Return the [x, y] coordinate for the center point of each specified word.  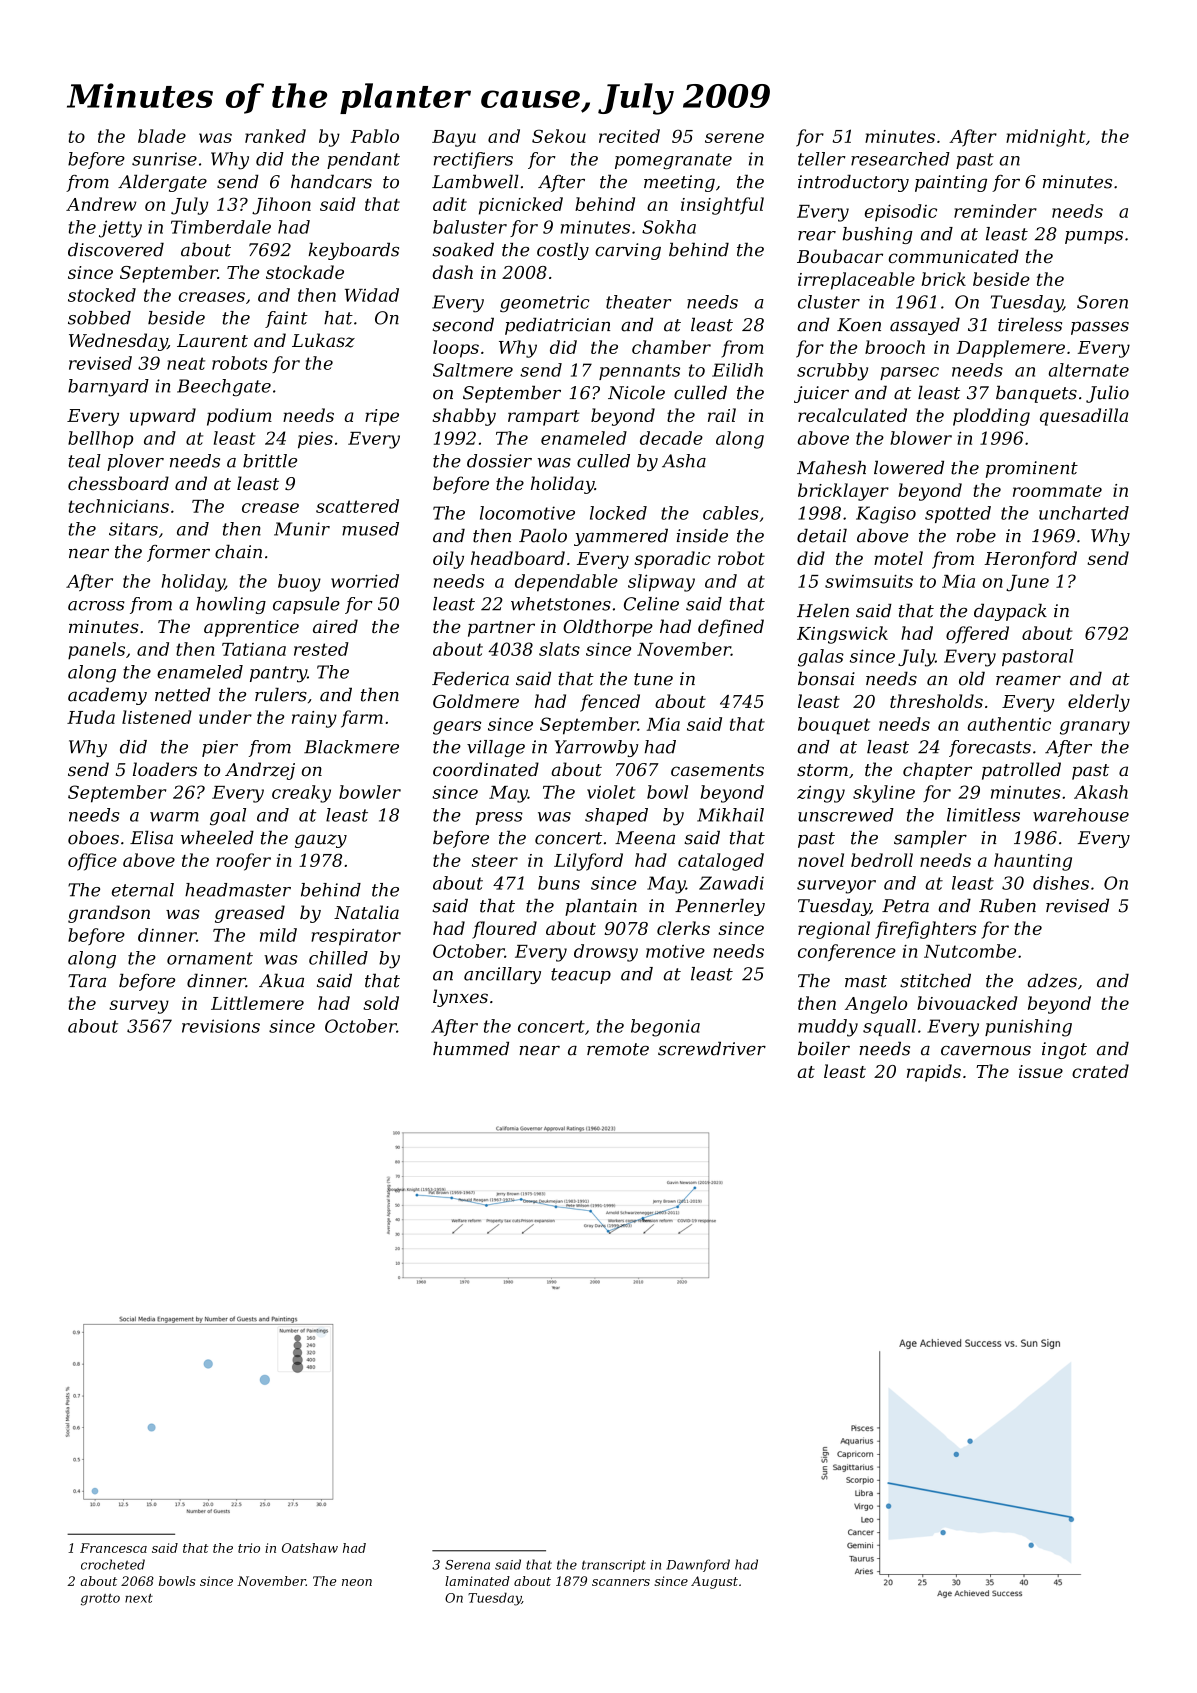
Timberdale [221, 227]
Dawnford [698, 1565]
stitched [935, 981]
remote [618, 1049]
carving [628, 251]
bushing [878, 235]
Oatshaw [310, 1548]
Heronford [1030, 560]
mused [370, 529]
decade [671, 438]
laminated [477, 1581]
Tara [87, 981]
